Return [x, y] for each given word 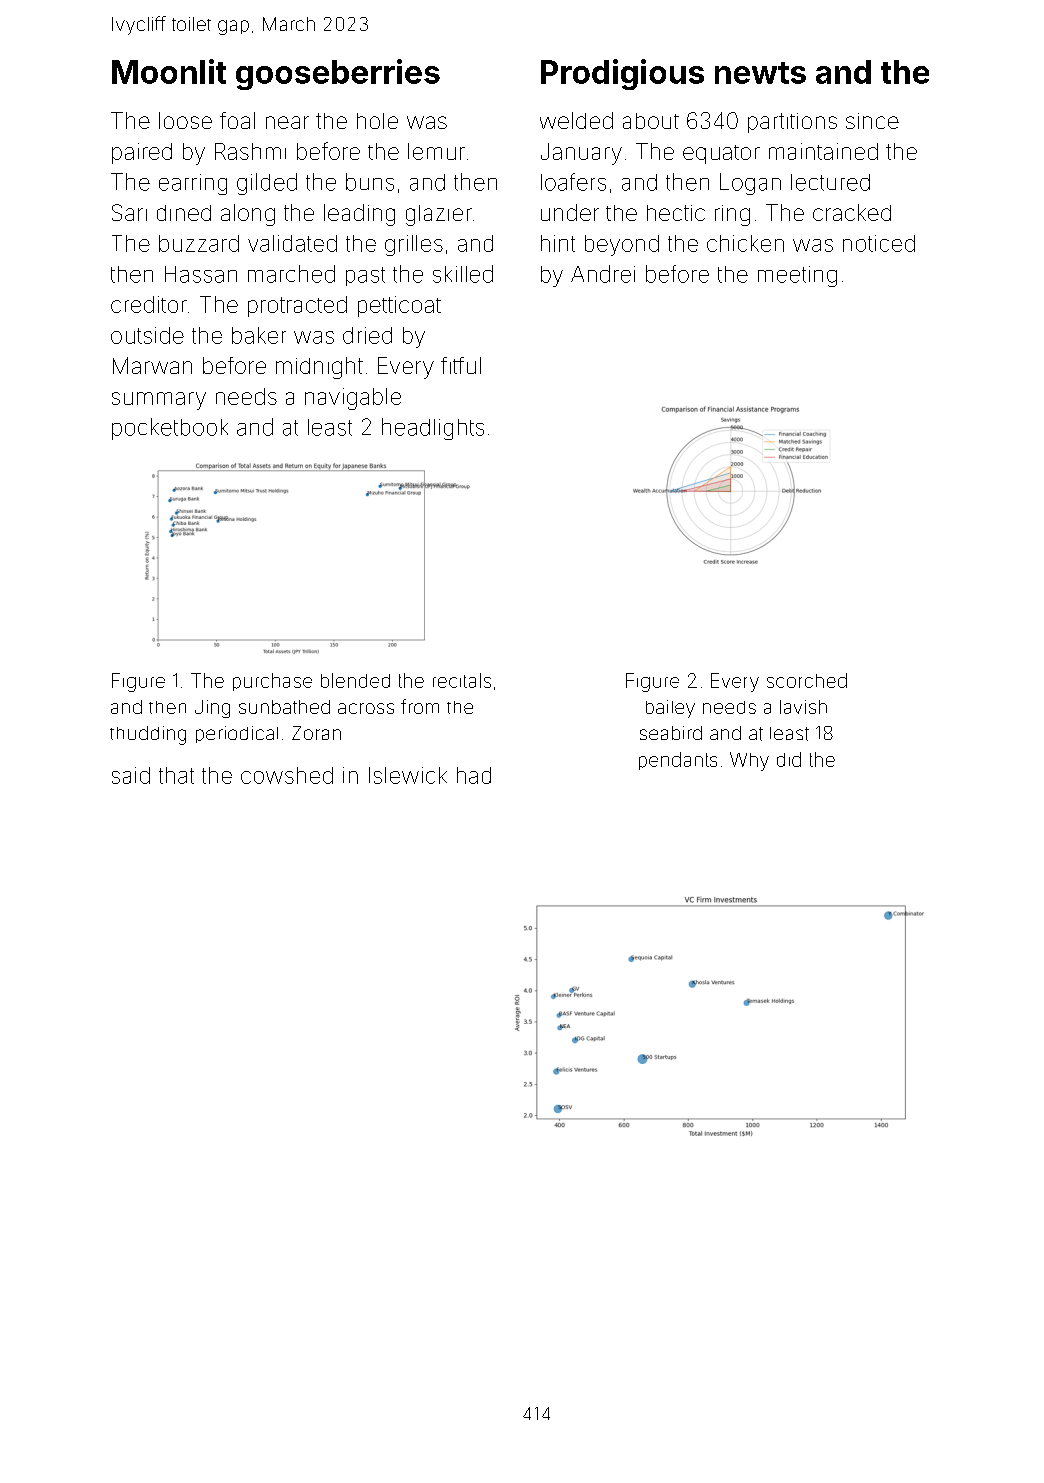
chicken [745, 243]
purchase [272, 682]
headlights [433, 429]
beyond [622, 245]
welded [576, 120]
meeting [797, 276]
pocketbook [170, 429]
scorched [807, 680]
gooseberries [338, 74]
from [420, 706]
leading [359, 215]
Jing [212, 709]
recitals [462, 680]
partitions [792, 123]
